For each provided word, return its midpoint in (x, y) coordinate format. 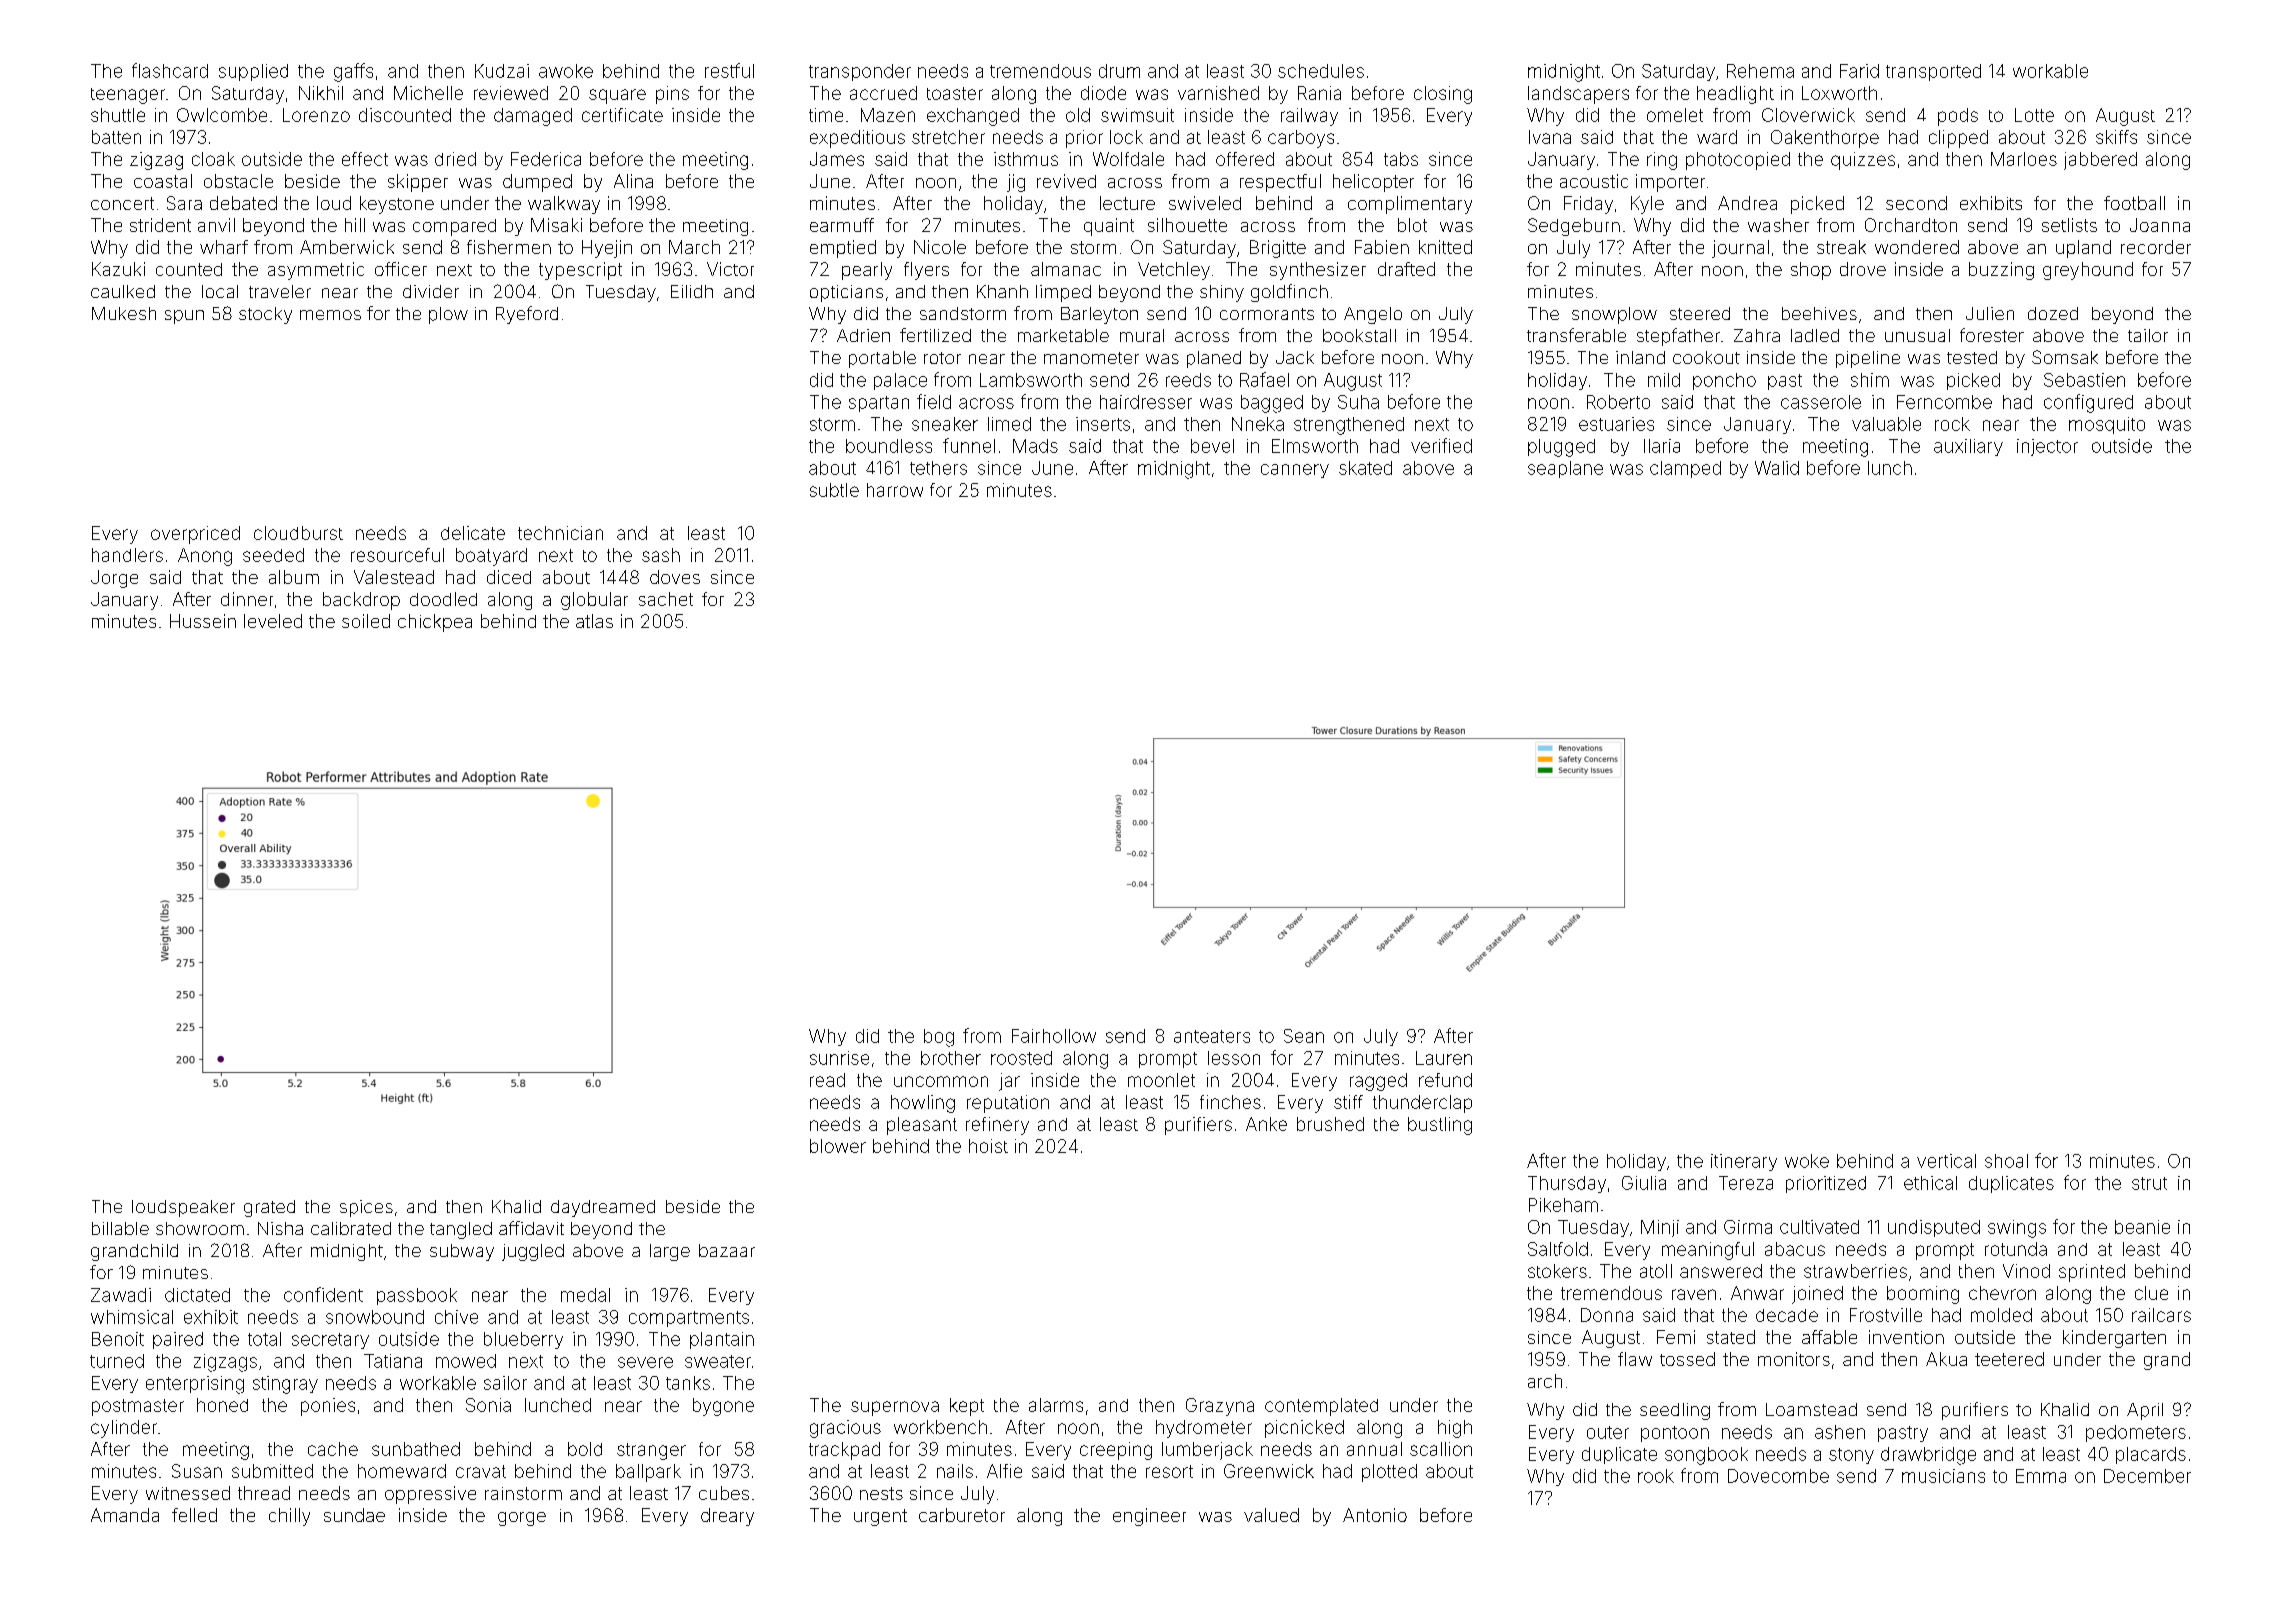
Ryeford (527, 315)
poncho (1724, 381)
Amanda (125, 1515)
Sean (1304, 1036)
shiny (1222, 293)
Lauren (1444, 1058)
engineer (1149, 1517)
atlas (594, 621)
